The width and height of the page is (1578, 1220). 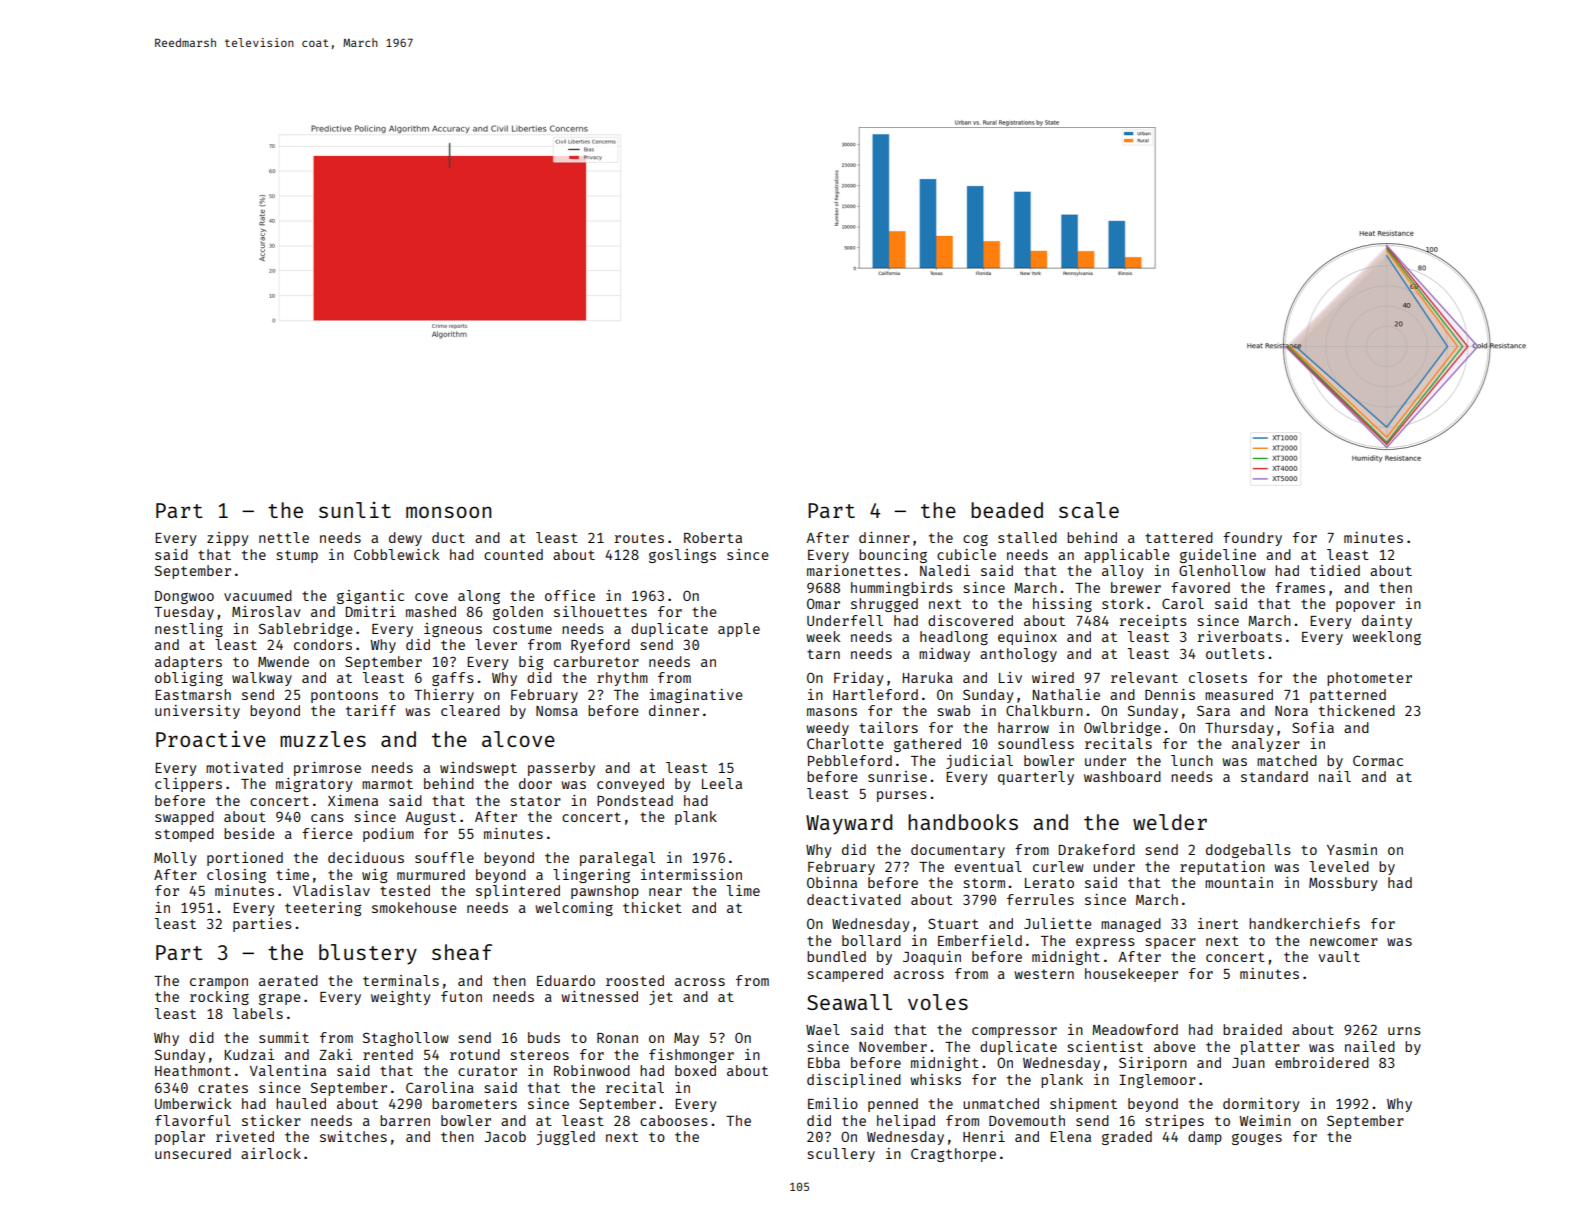 What do you see at coordinates (371, 611) in the page?
I see `Dmitri` at bounding box center [371, 611].
